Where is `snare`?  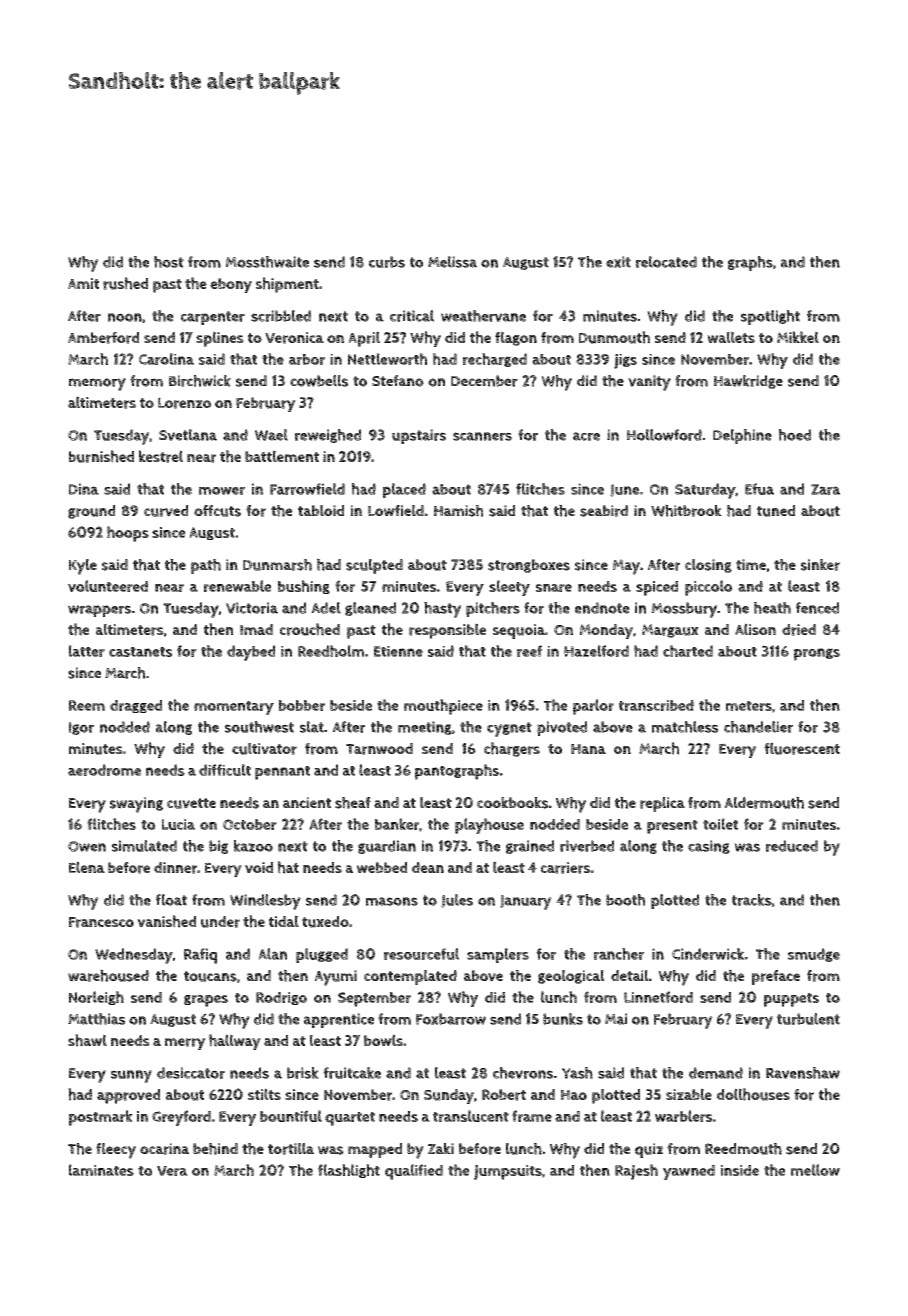 snare is located at coordinates (554, 588).
